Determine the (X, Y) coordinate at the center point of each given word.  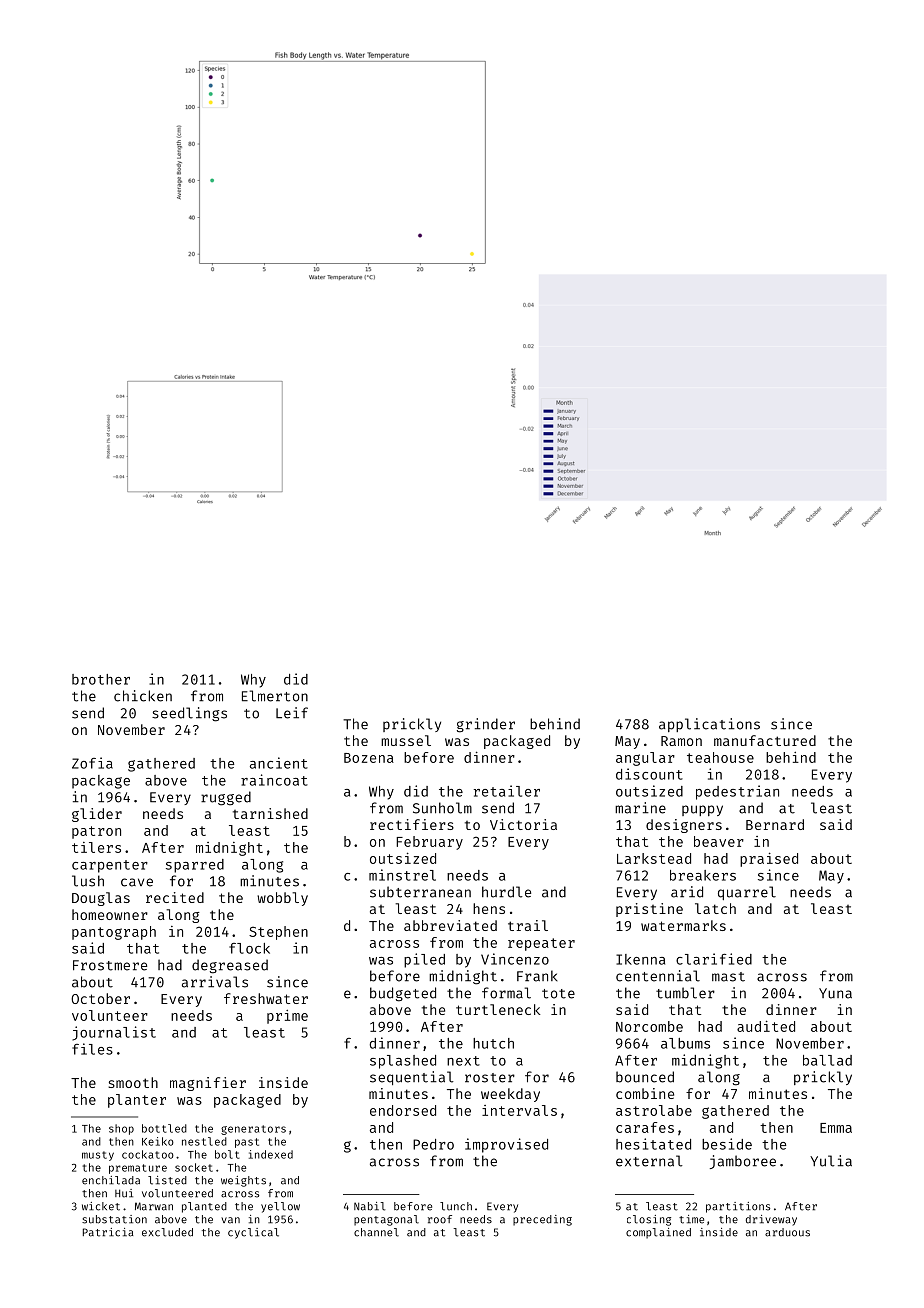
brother (101, 679)
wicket (101, 1206)
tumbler (685, 993)
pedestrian (737, 792)
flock (249, 948)
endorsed (403, 1110)
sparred (195, 866)
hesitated (653, 1144)
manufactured (765, 740)
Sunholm (442, 808)
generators (253, 1130)
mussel (406, 740)
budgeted (403, 994)
